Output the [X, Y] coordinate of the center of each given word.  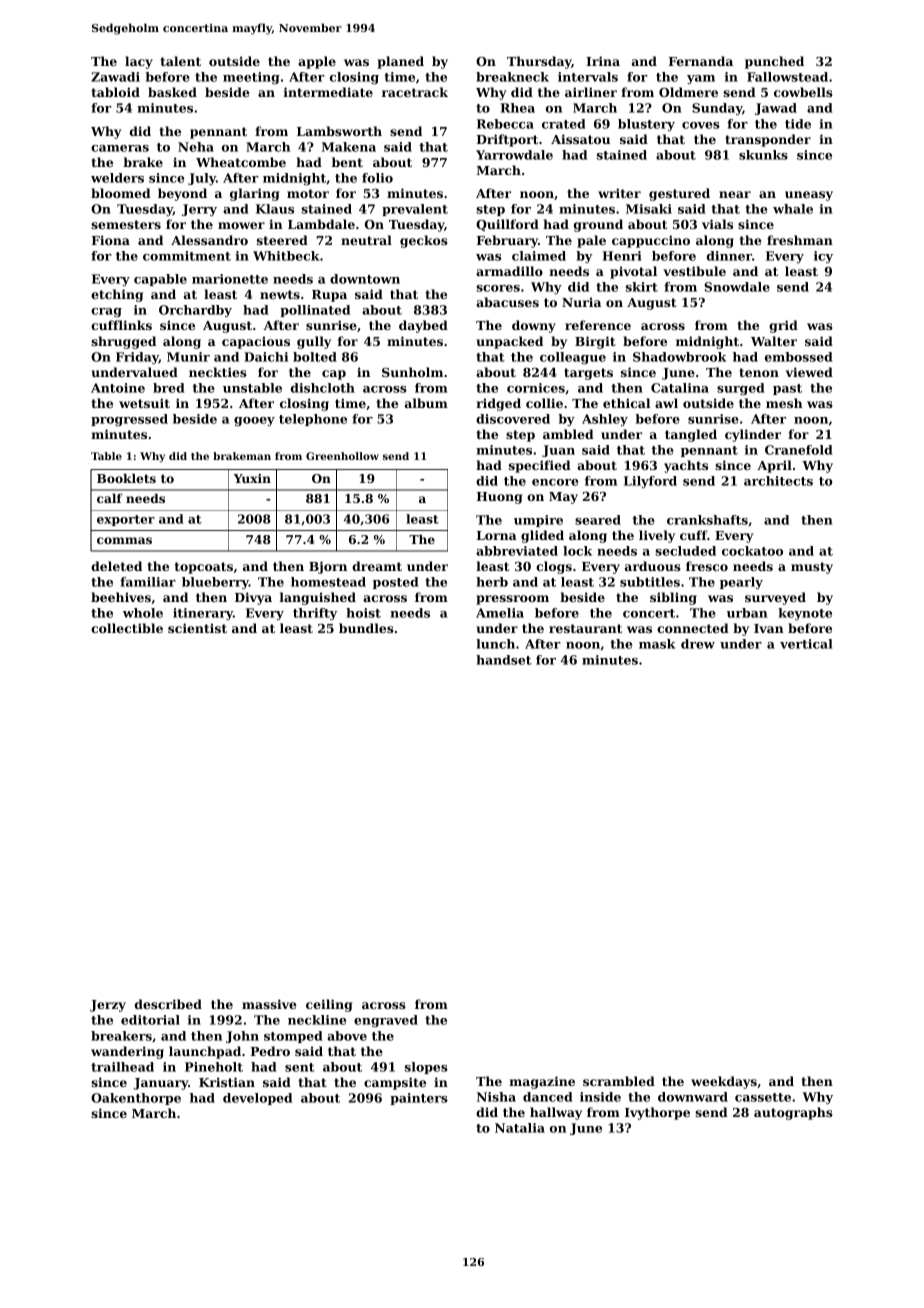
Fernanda [701, 61]
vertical [806, 644]
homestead [328, 582]
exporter [126, 520]
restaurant [585, 628]
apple [317, 62]
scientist [197, 628]
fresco [707, 566]
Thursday [539, 62]
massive [269, 1004]
